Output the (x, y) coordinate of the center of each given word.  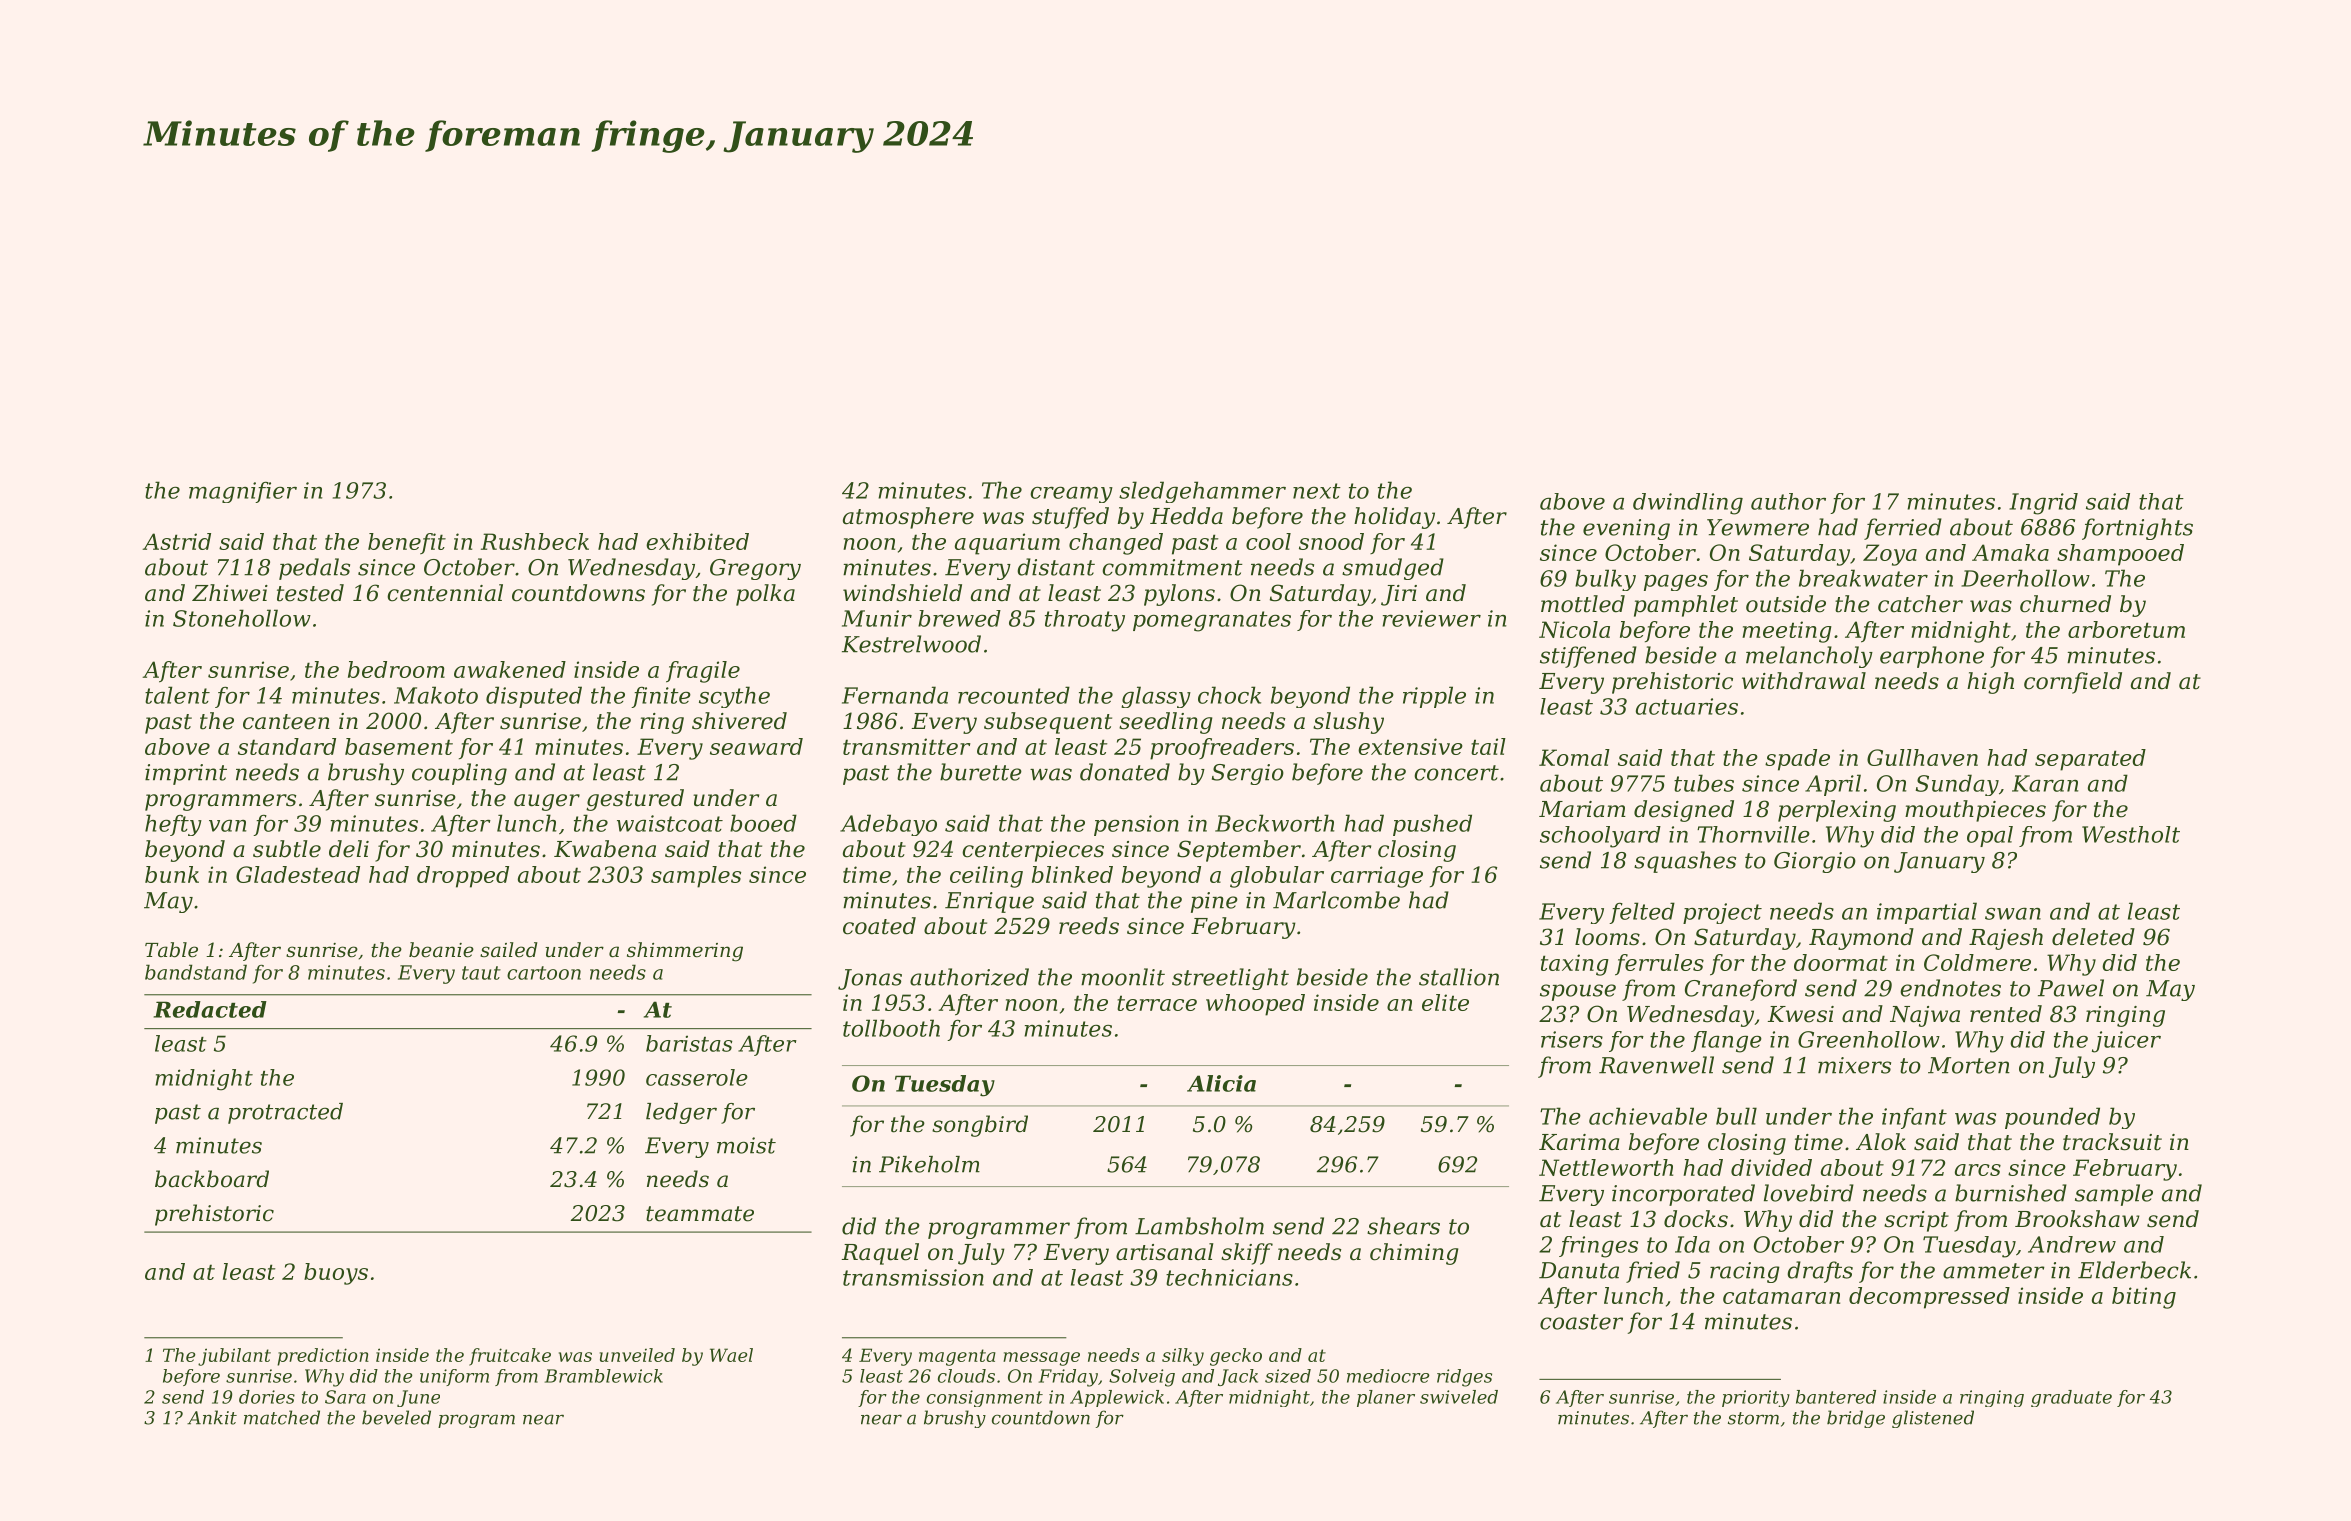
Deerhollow (2025, 578)
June (418, 1398)
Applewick (1117, 1398)
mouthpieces (1975, 811)
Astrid (176, 541)
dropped (463, 877)
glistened (1933, 1419)
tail (1488, 746)
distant (1056, 567)
